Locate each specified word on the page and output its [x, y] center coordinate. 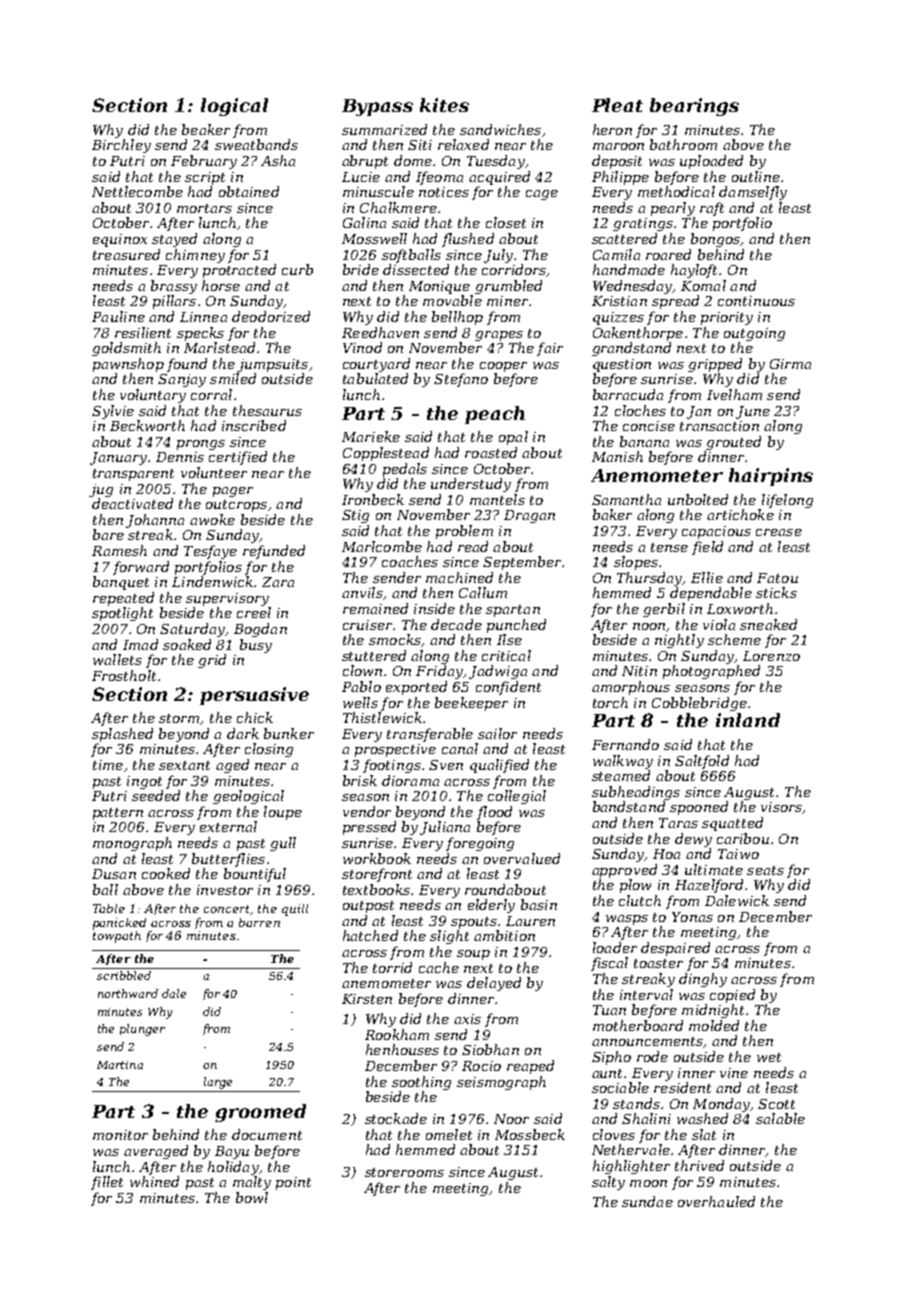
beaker [206, 129]
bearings [694, 107]
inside [434, 608]
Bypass [377, 107]
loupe [283, 813]
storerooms [404, 1172]
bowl [252, 1197]
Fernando [625, 744]
